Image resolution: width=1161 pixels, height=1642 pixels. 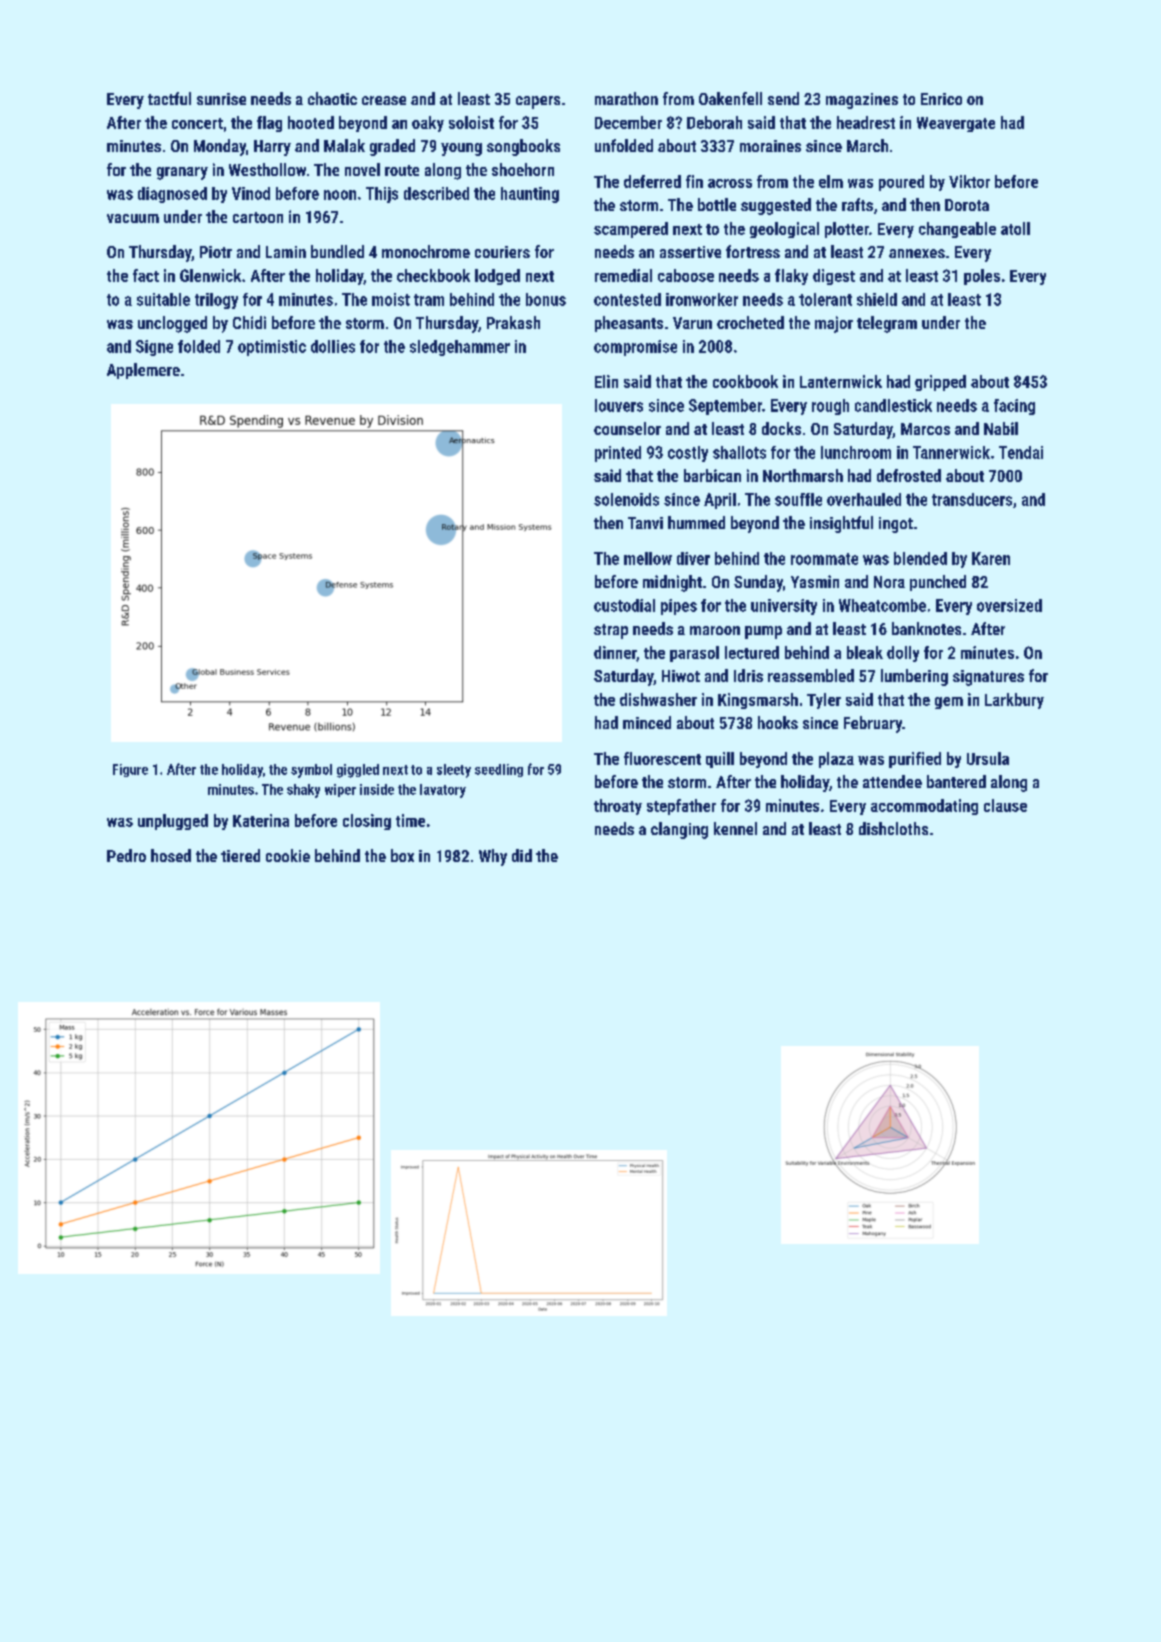 I want to click on symbol, so click(x=311, y=771).
